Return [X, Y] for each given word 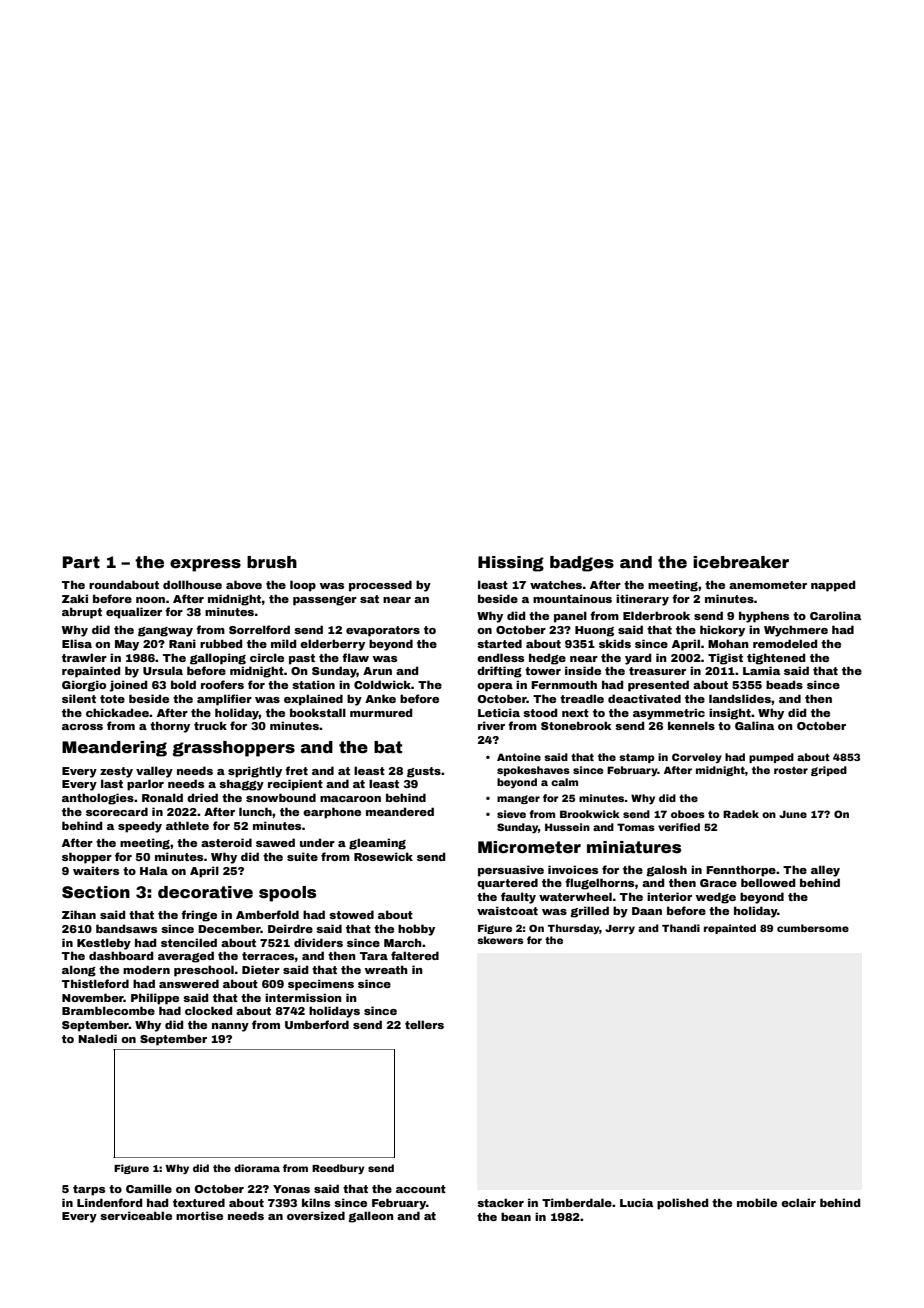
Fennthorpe [741, 871]
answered [189, 983]
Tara [374, 956]
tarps [89, 1190]
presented [658, 686]
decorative [205, 892]
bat [388, 747]
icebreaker [741, 562]
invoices [573, 869]
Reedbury [338, 1169]
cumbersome [813, 928]
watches [556, 584]
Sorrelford [259, 629]
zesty [116, 772]
